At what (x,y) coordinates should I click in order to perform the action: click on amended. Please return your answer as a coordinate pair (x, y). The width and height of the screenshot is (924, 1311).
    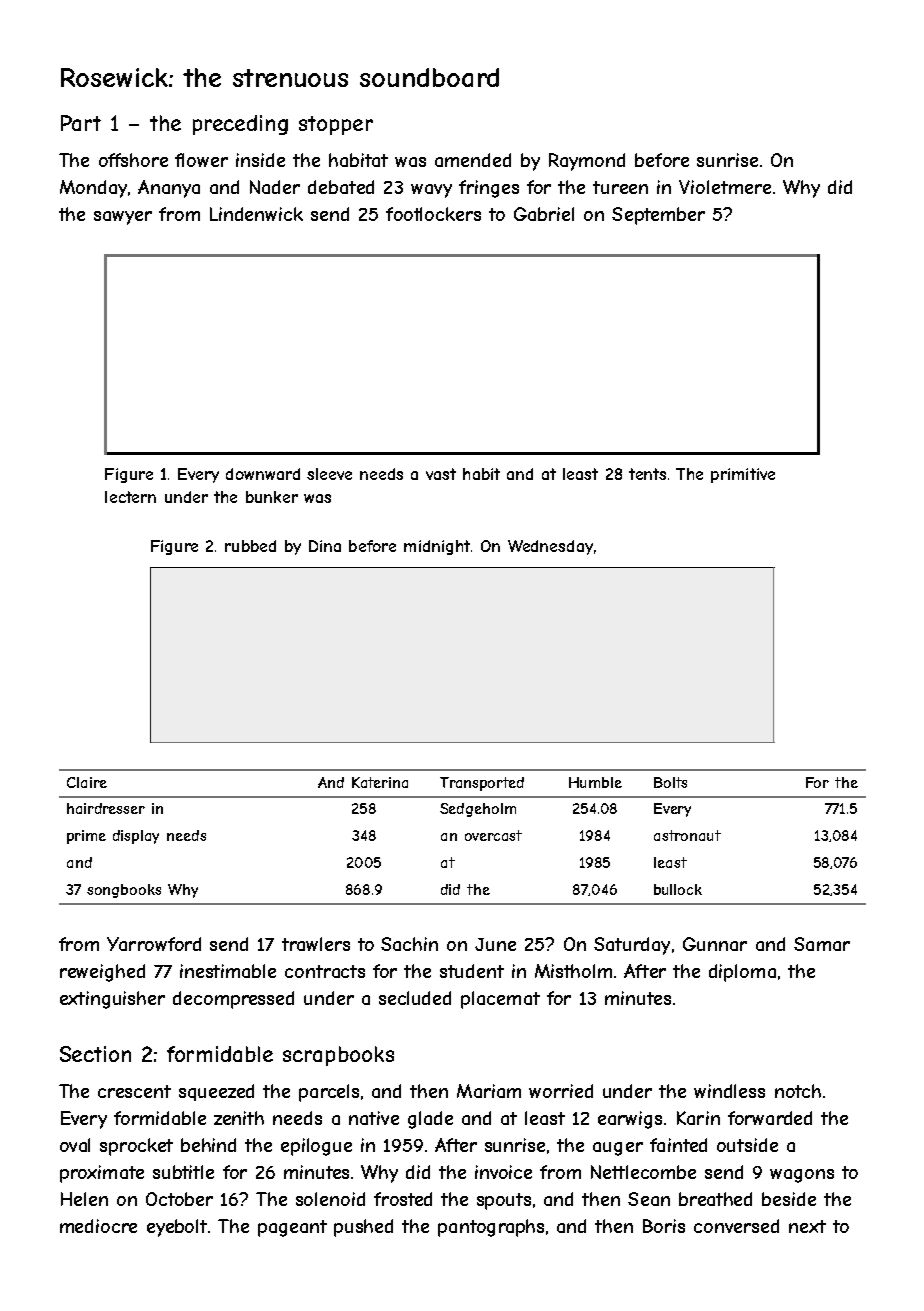
    Looking at the image, I should click on (473, 160).
